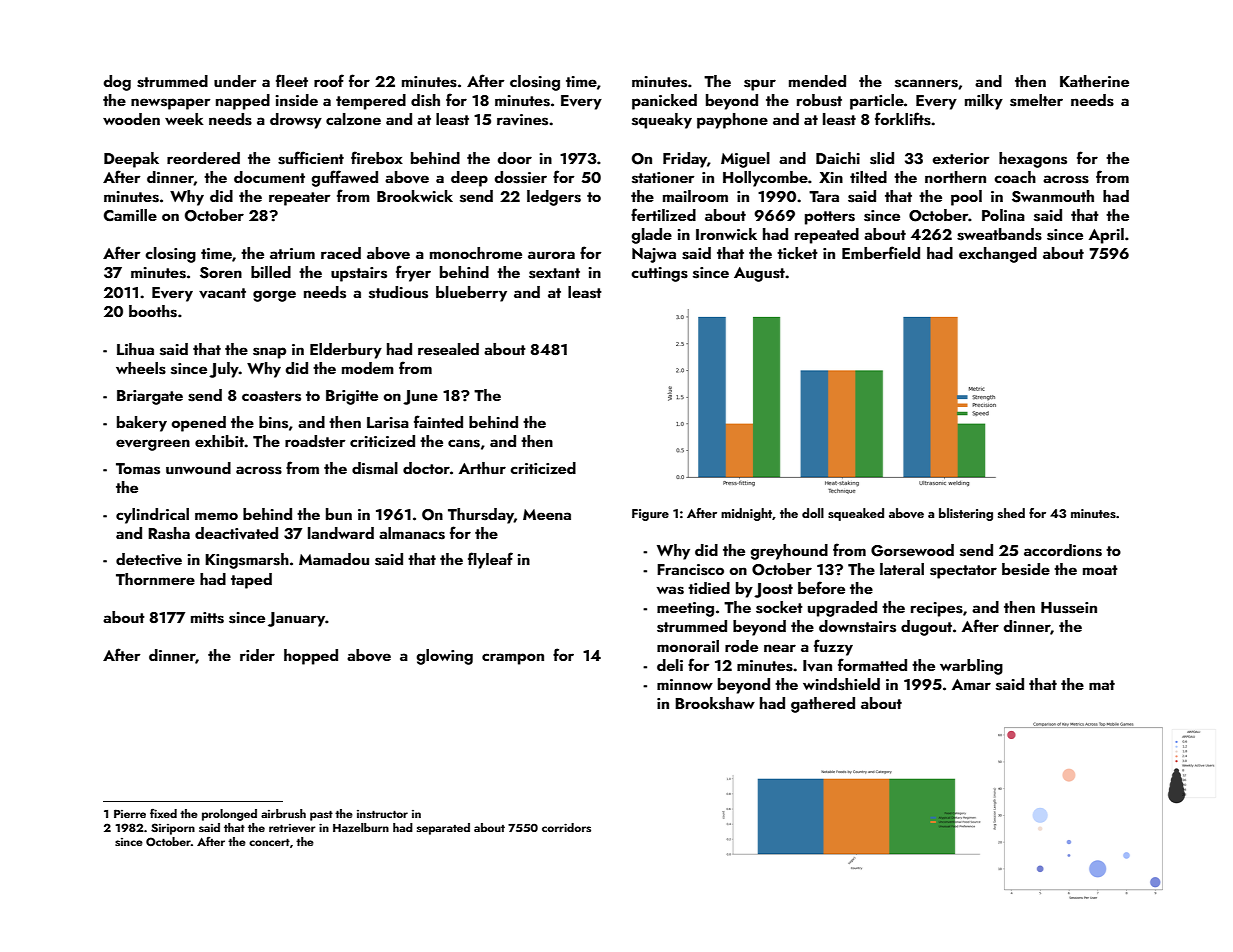 The image size is (1233, 952). Describe the element at coordinates (221, 273) in the screenshot. I see `Soren` at that location.
